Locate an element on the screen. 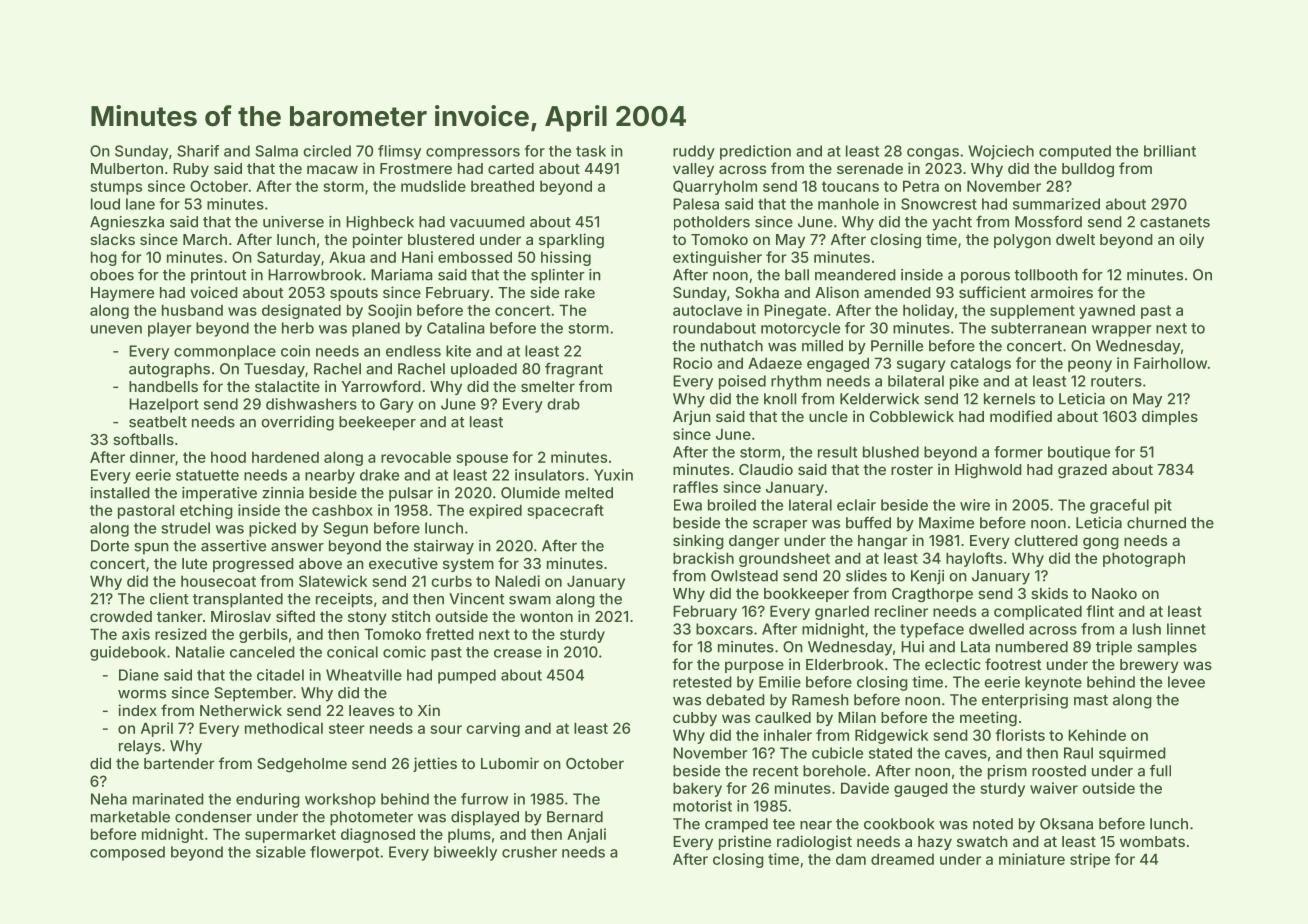 The width and height of the screenshot is (1308, 924). photometer is located at coordinates (371, 818).
